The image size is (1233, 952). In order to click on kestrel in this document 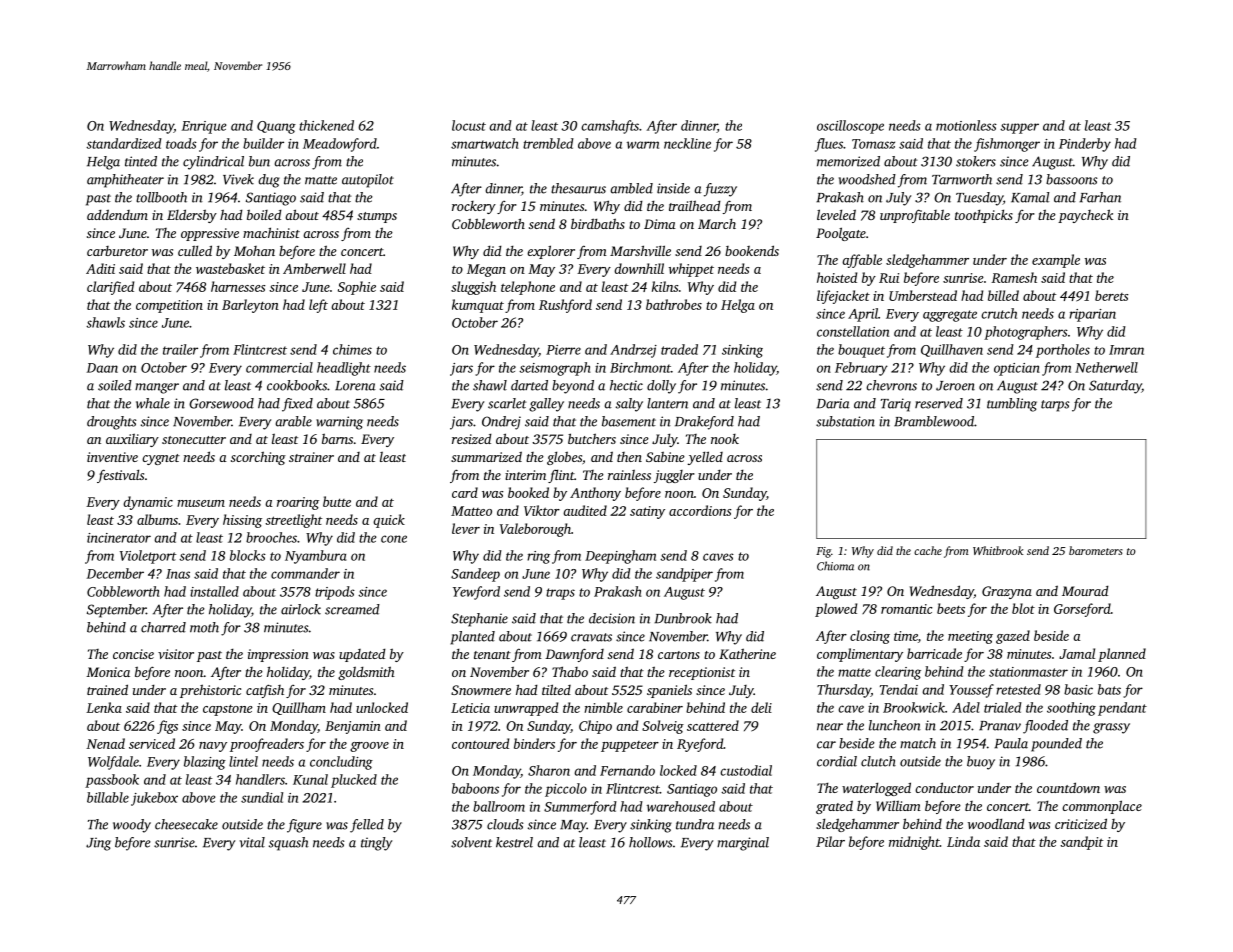, I will do `click(514, 842)`.
